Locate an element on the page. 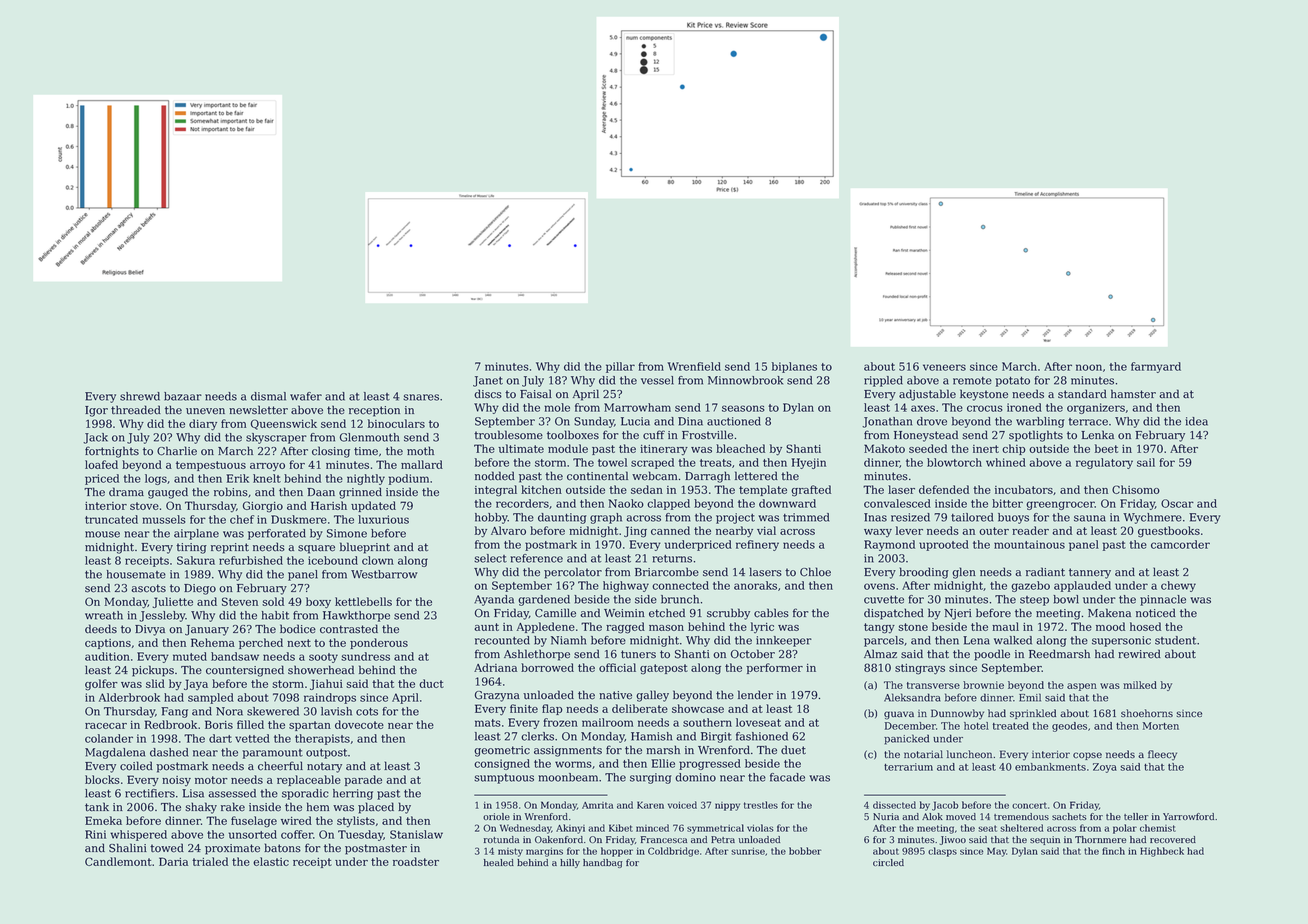  brooding is located at coordinates (924, 573).
